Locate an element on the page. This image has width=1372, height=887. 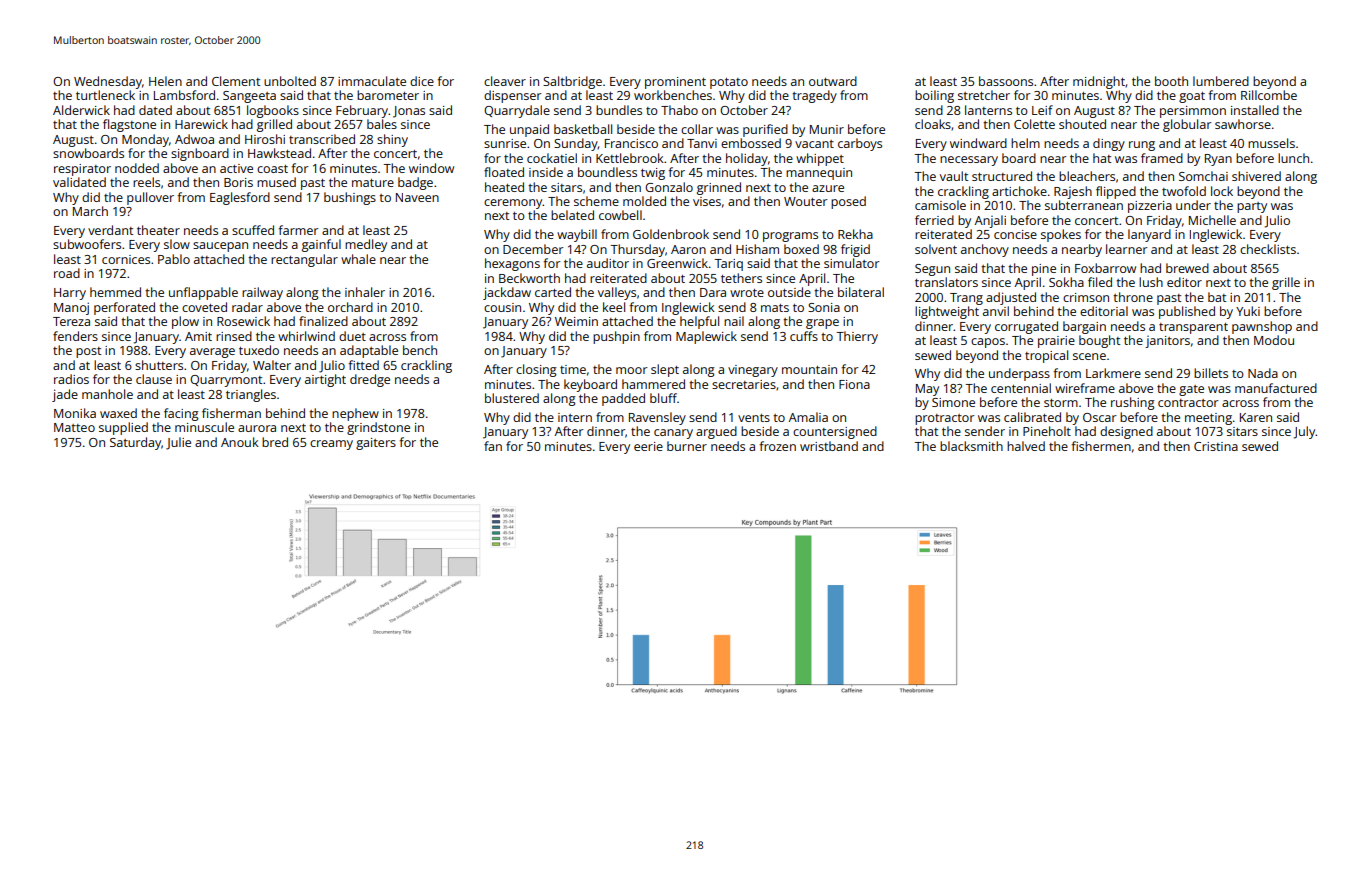
necessary is located at coordinates (969, 161).
